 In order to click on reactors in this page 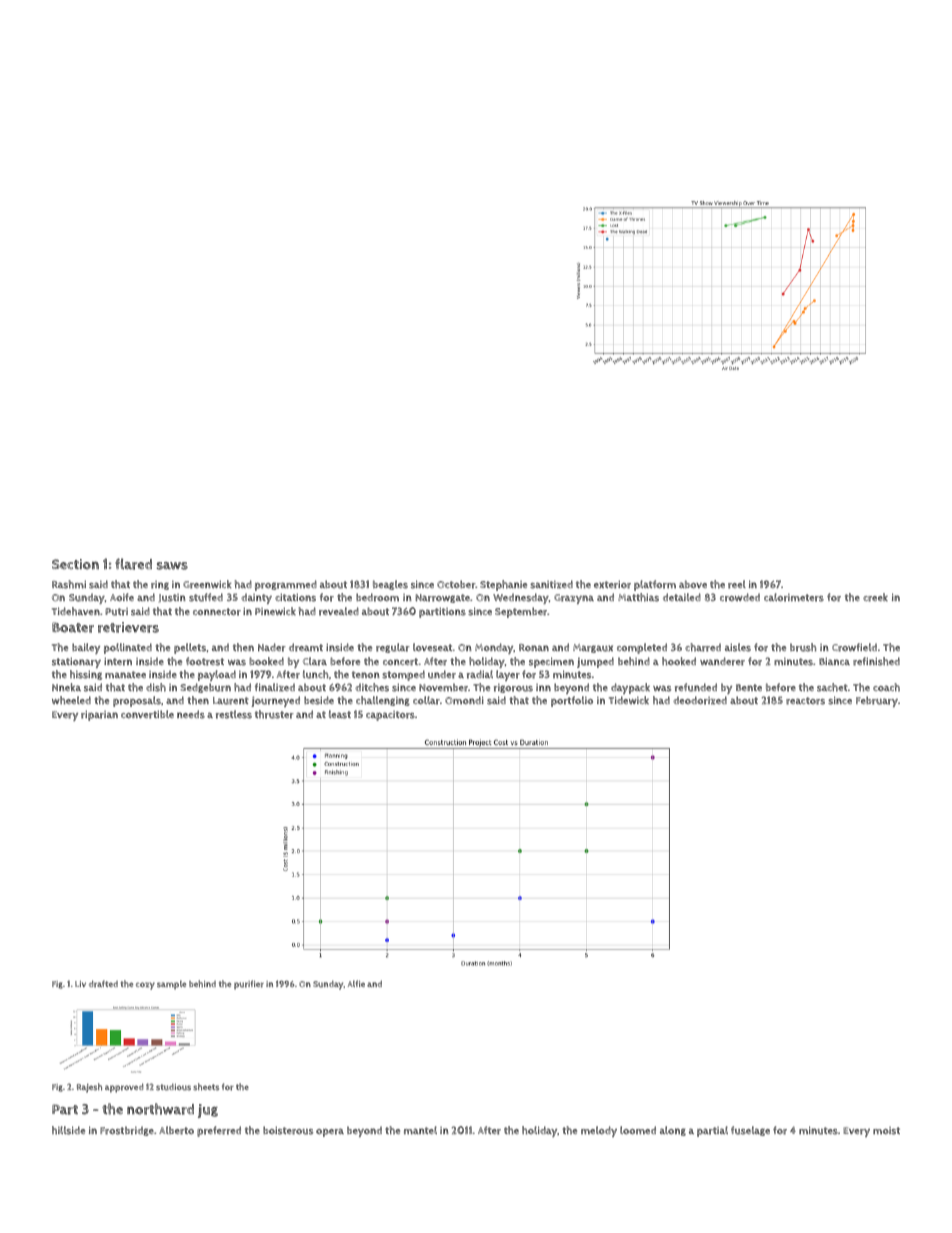, I will do `click(805, 701)`.
